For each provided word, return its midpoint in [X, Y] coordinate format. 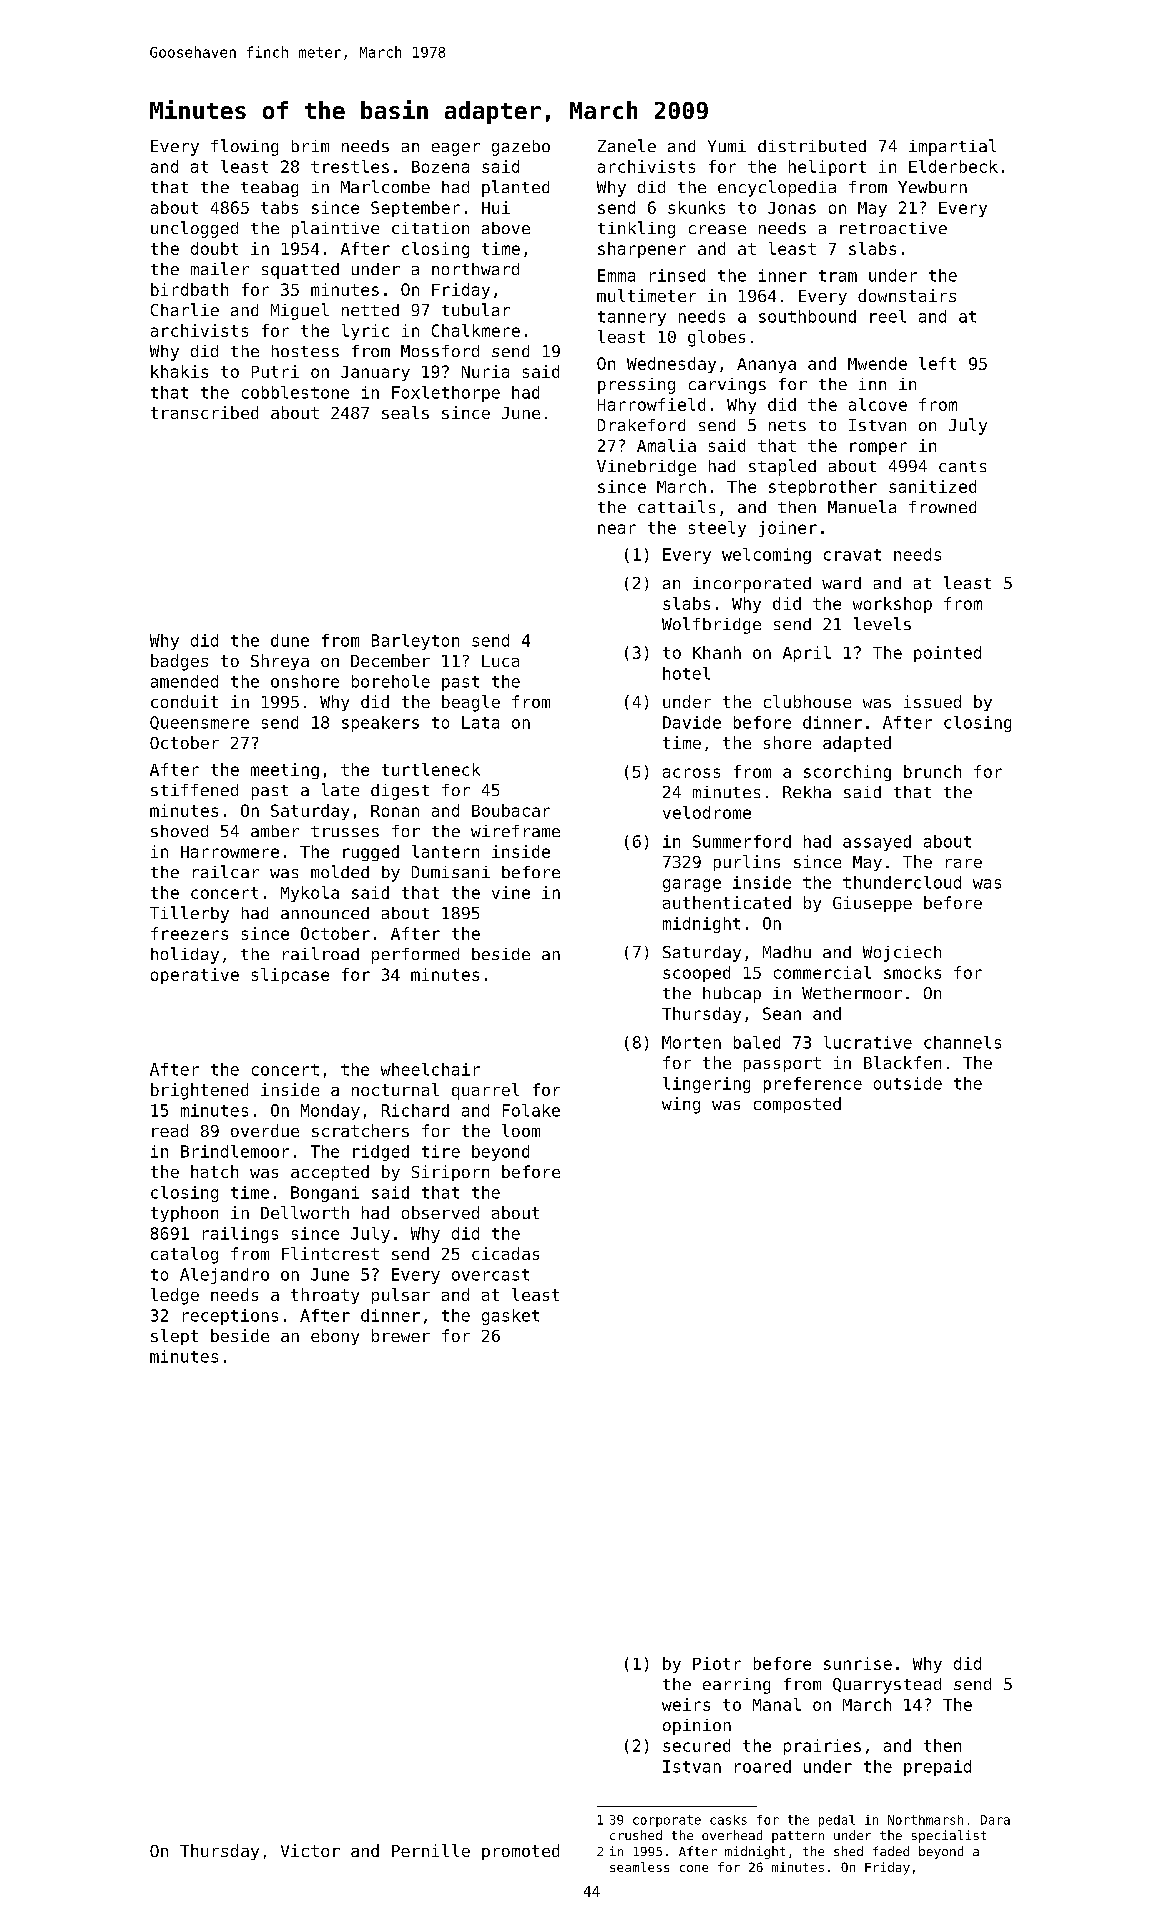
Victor [310, 1850]
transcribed [204, 412]
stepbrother [823, 488]
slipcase [290, 976]
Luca [500, 661]
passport [782, 1064]
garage [692, 885]
